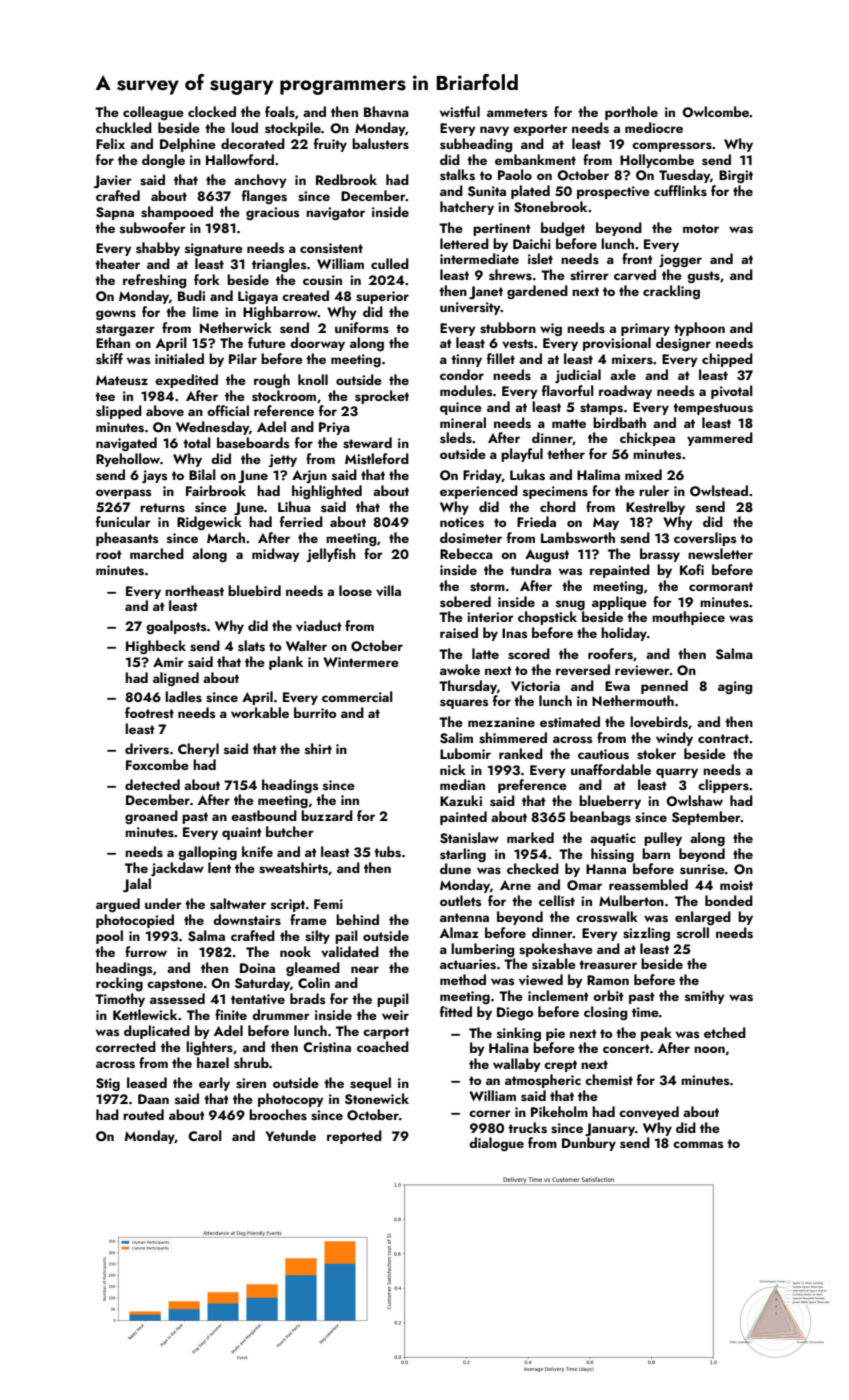  I want to click on spokeshave, so click(556, 950).
